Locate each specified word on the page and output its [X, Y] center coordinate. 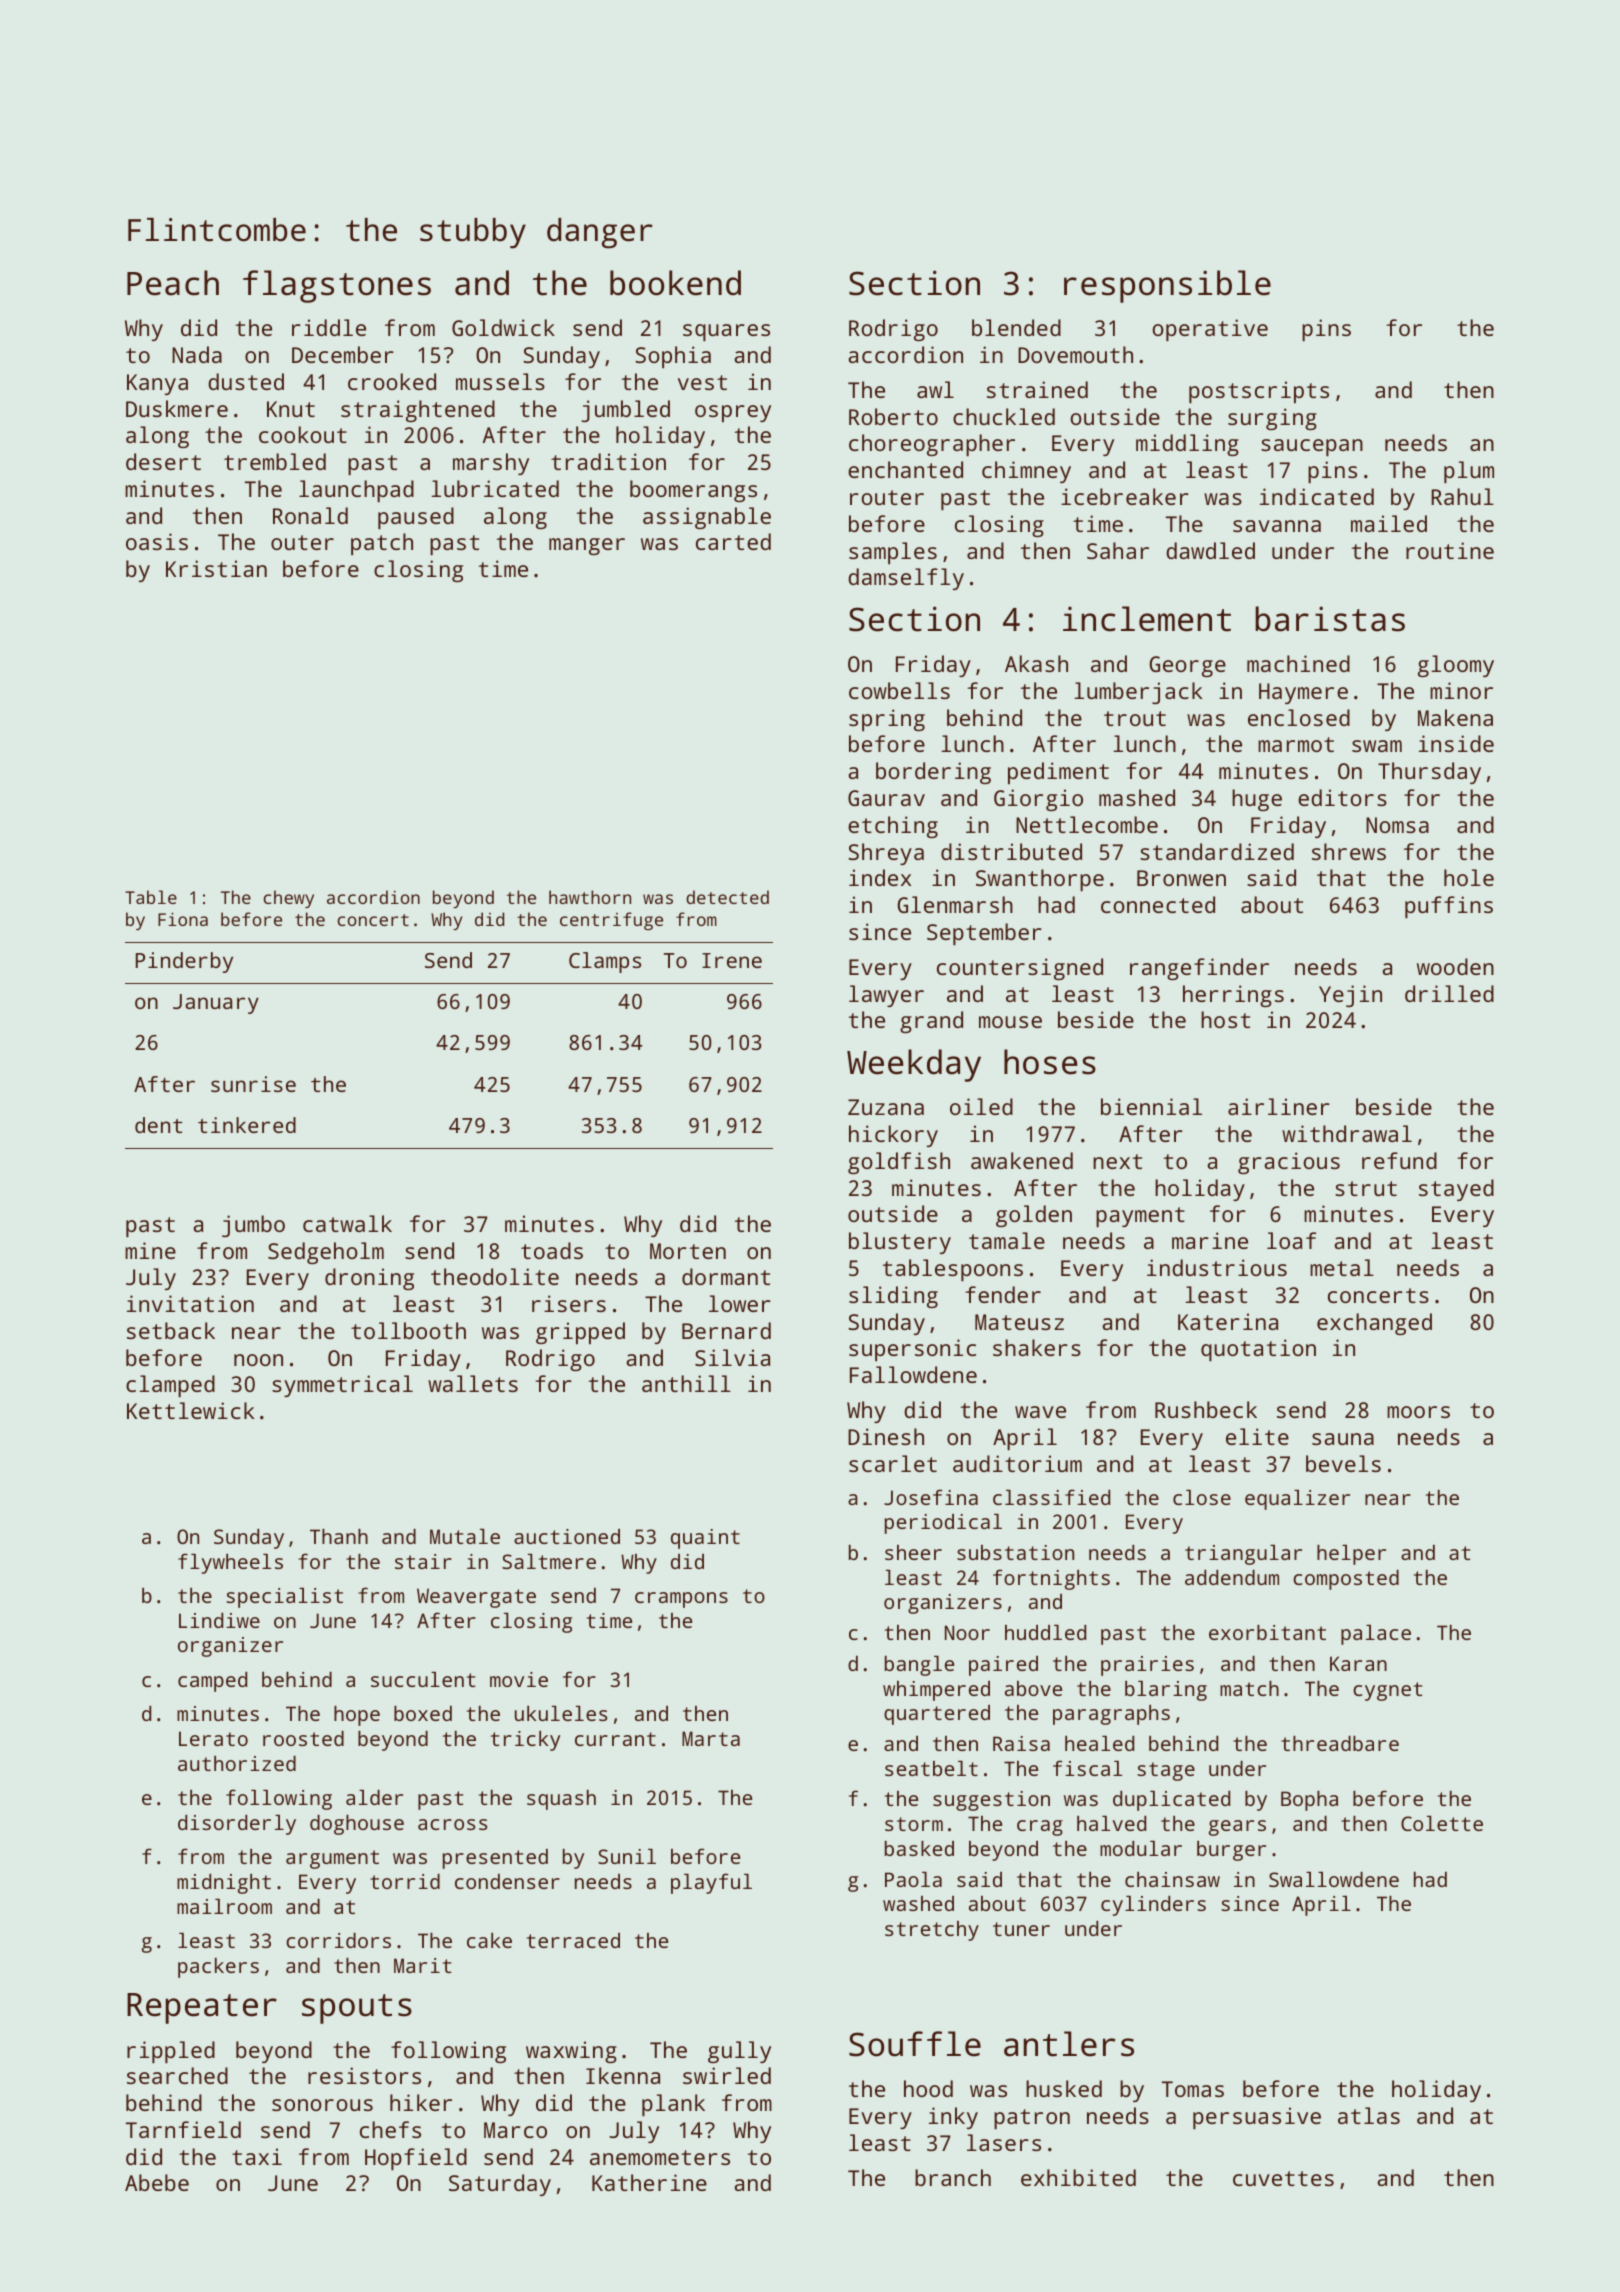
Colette [1442, 1823]
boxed [423, 1713]
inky [953, 2118]
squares [726, 332]
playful [711, 1883]
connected [1158, 904]
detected [727, 897]
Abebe [157, 2182]
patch [382, 544]
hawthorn [590, 897]
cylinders [1153, 1906]
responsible [1167, 286]
